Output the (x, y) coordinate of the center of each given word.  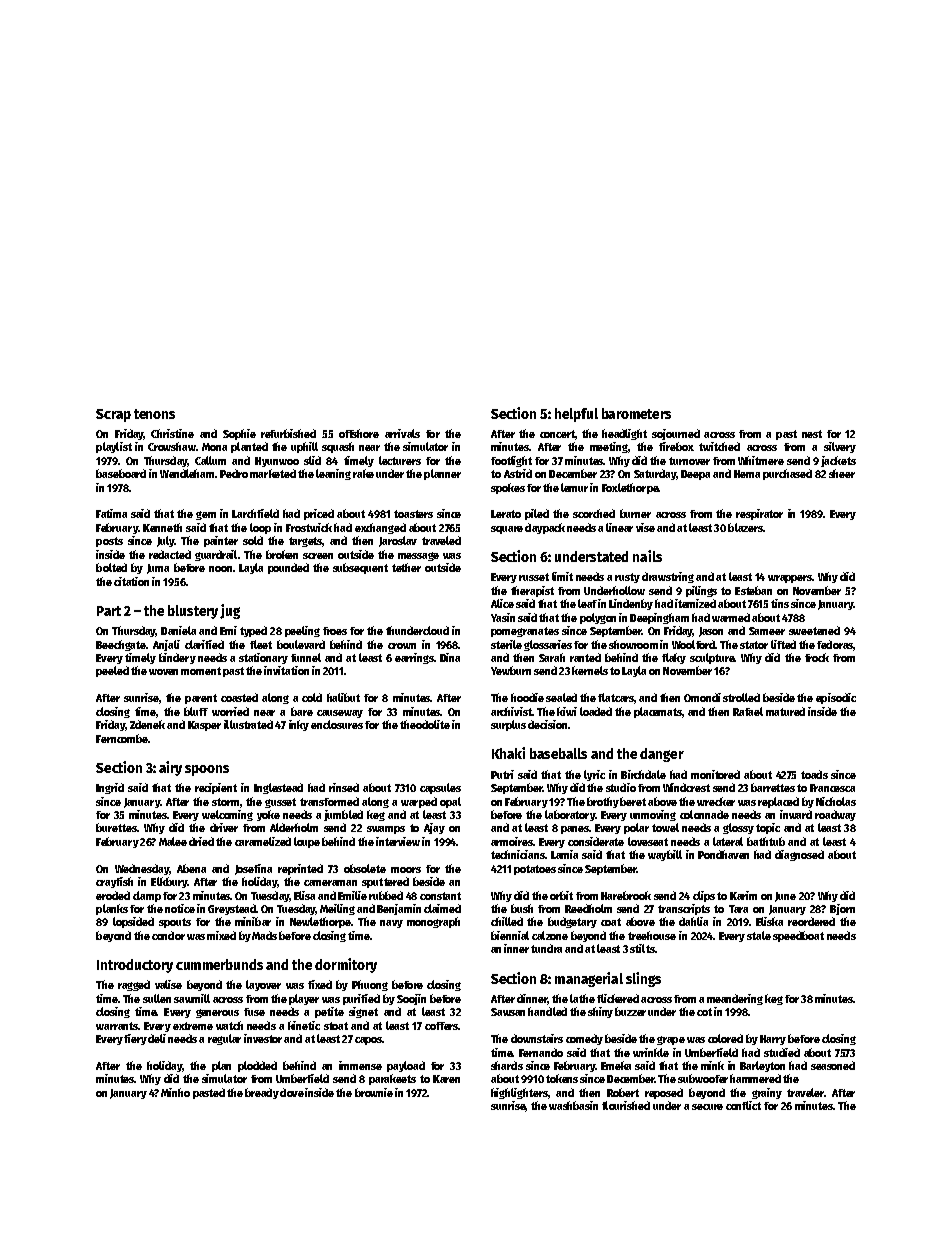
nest (812, 434)
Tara (738, 909)
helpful (576, 415)
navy (391, 924)
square (507, 530)
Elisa (304, 895)
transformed (329, 801)
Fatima (111, 513)
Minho (175, 1092)
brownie (374, 1092)
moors (406, 870)
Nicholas (836, 801)
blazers (745, 527)
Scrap (113, 415)
